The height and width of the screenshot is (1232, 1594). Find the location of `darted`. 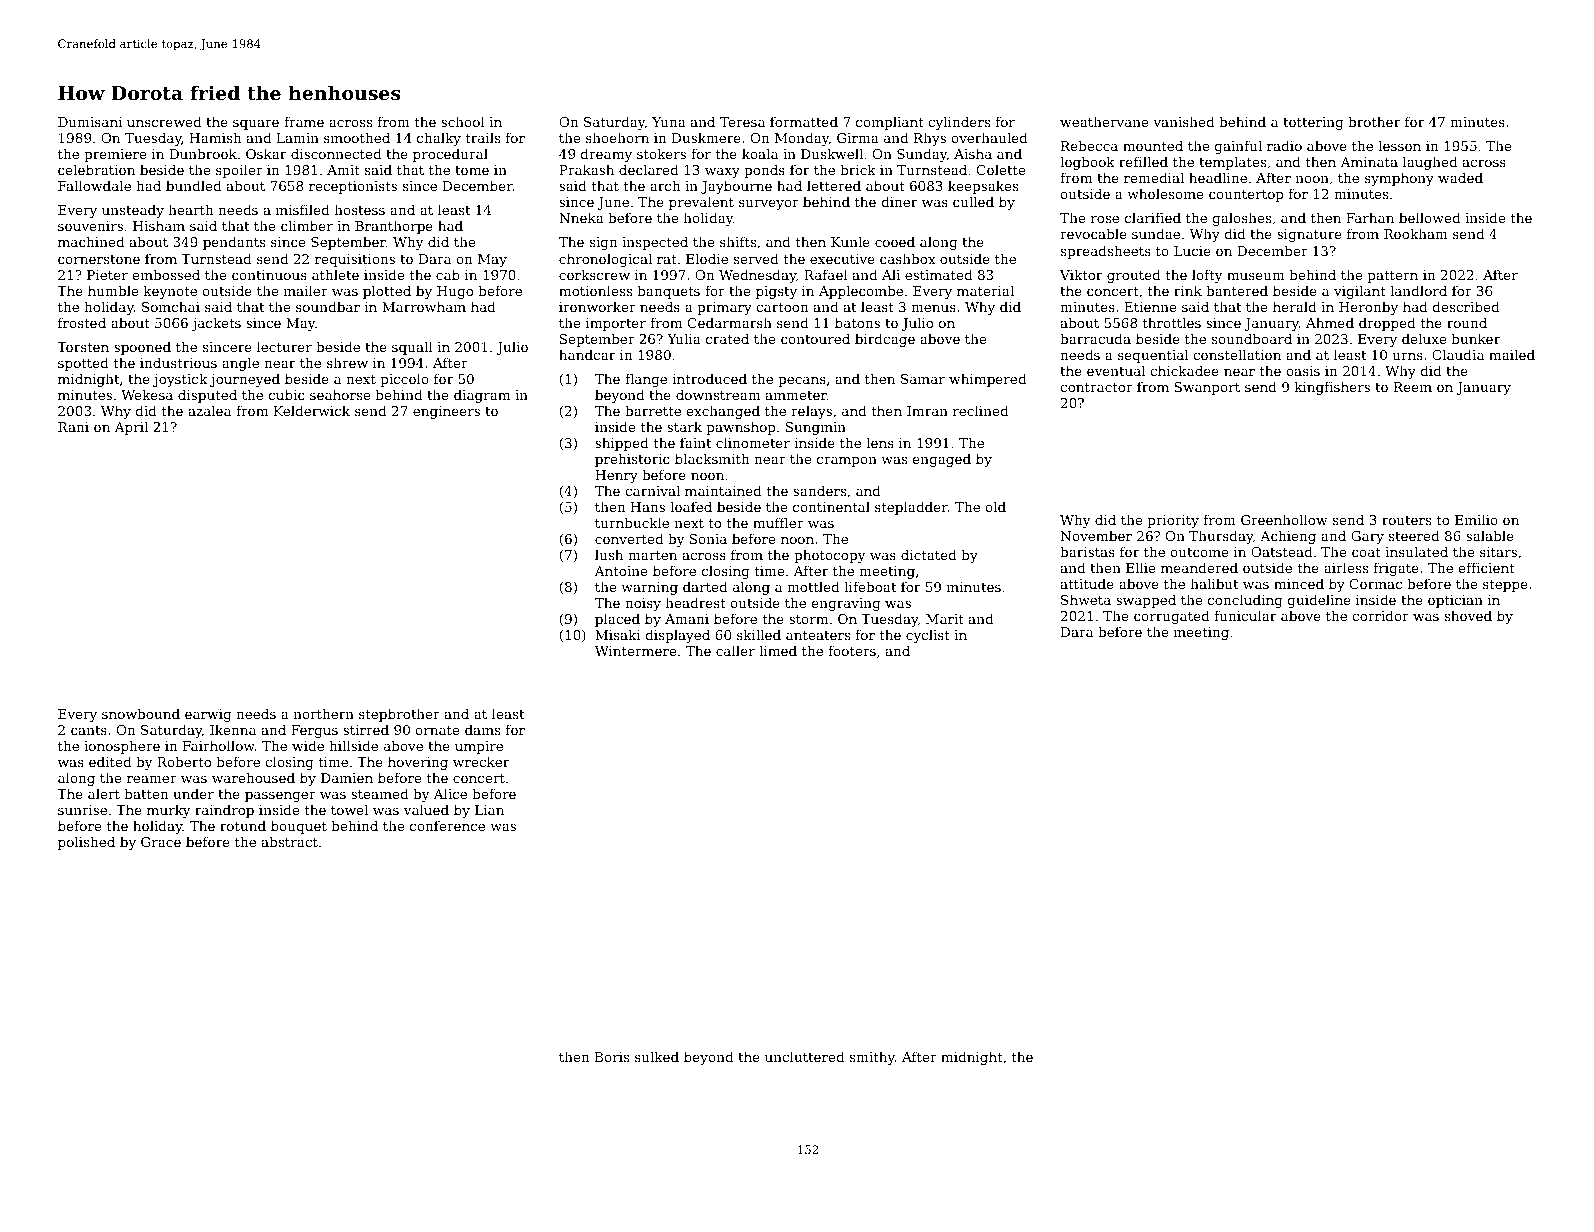

darted is located at coordinates (705, 586).
